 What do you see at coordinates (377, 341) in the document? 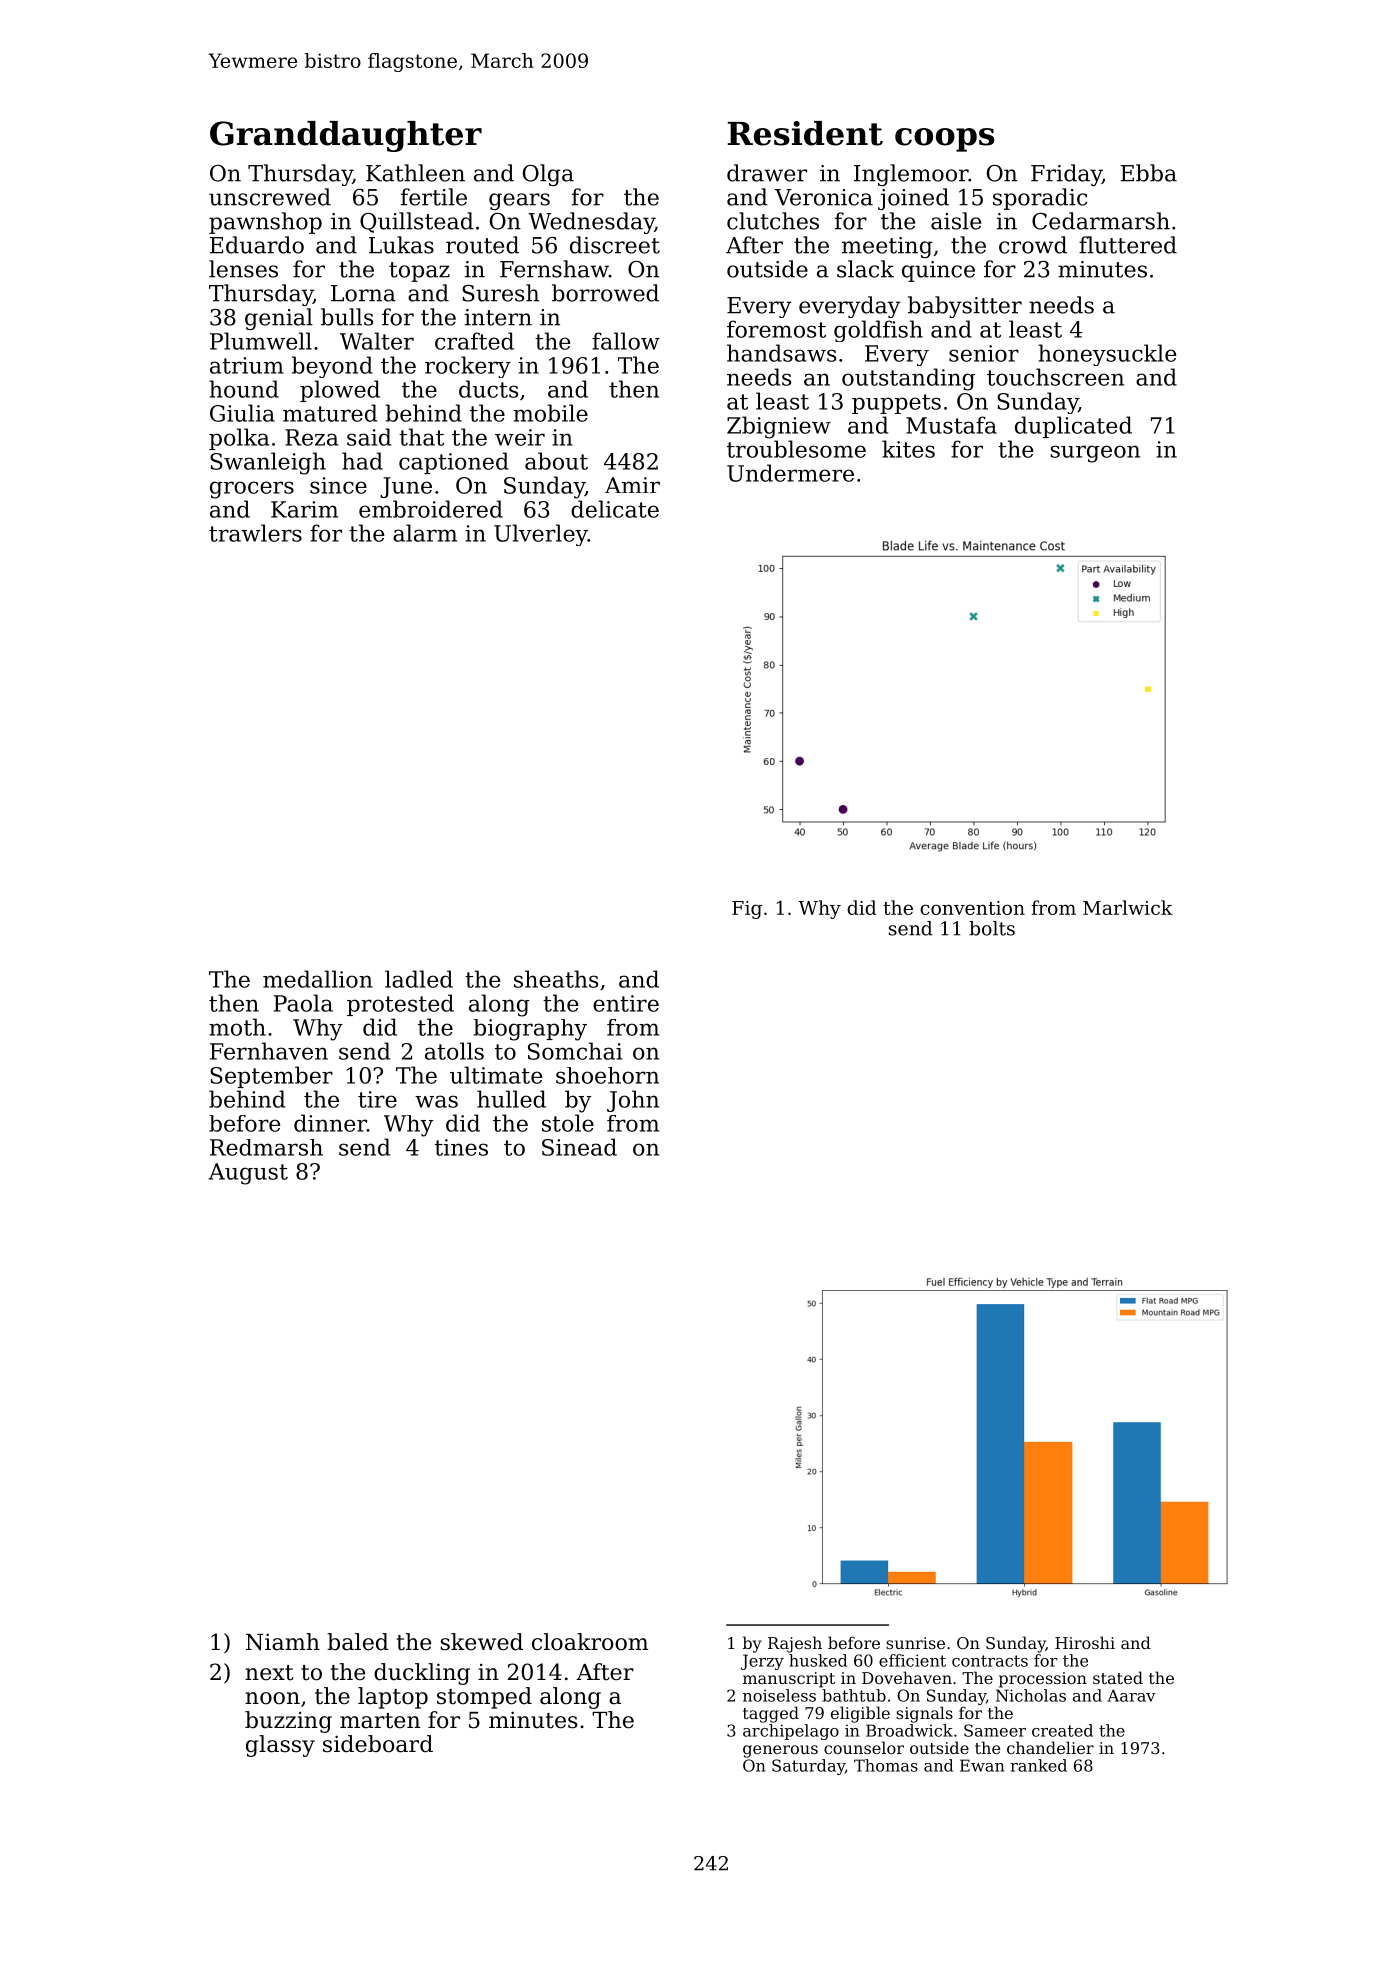
I see `Walter` at bounding box center [377, 341].
